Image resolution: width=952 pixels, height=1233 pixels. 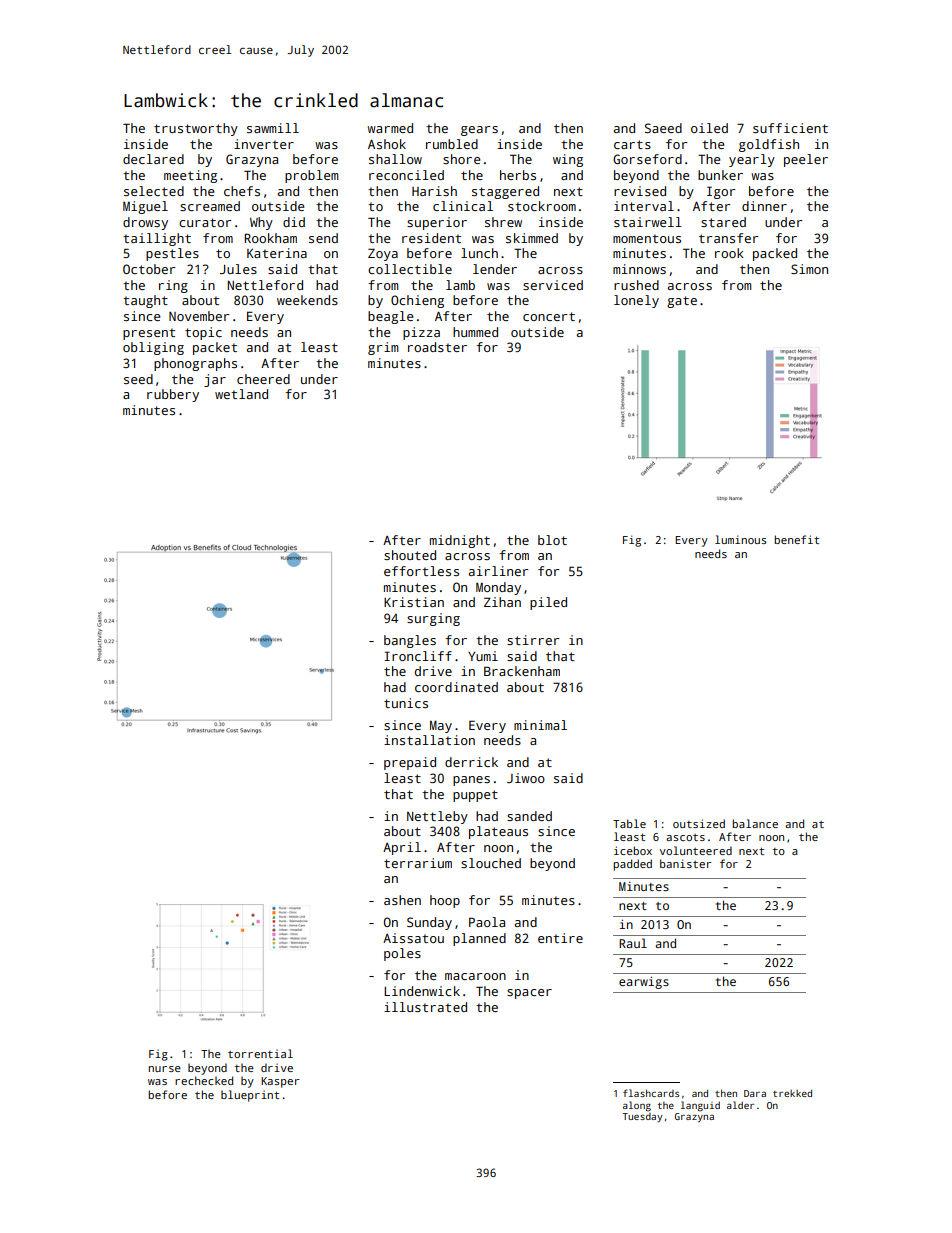 What do you see at coordinates (196, 129) in the screenshot?
I see `trustworthy` at bounding box center [196, 129].
